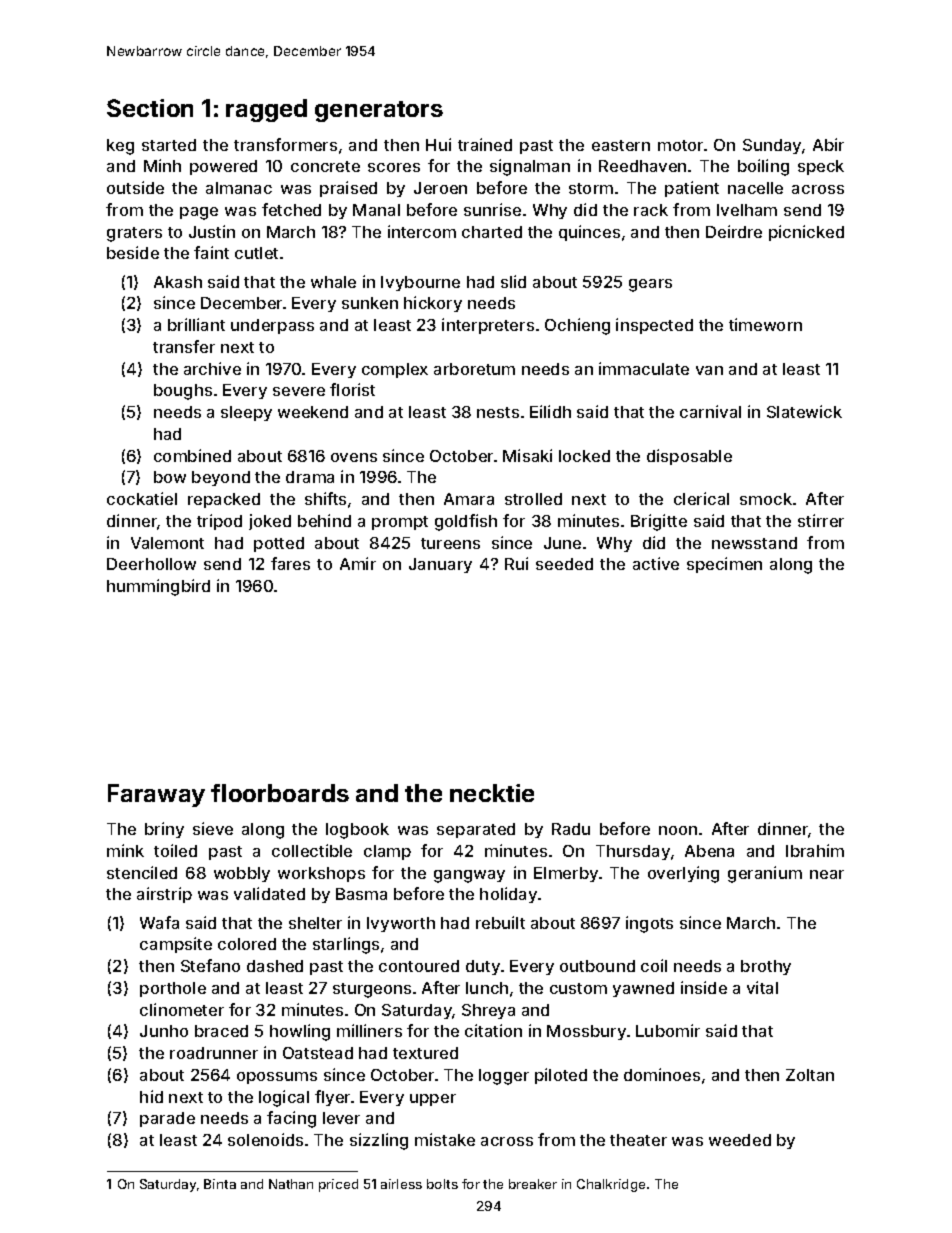 This image has width=952, height=1233. I want to click on overlying, so click(683, 874).
